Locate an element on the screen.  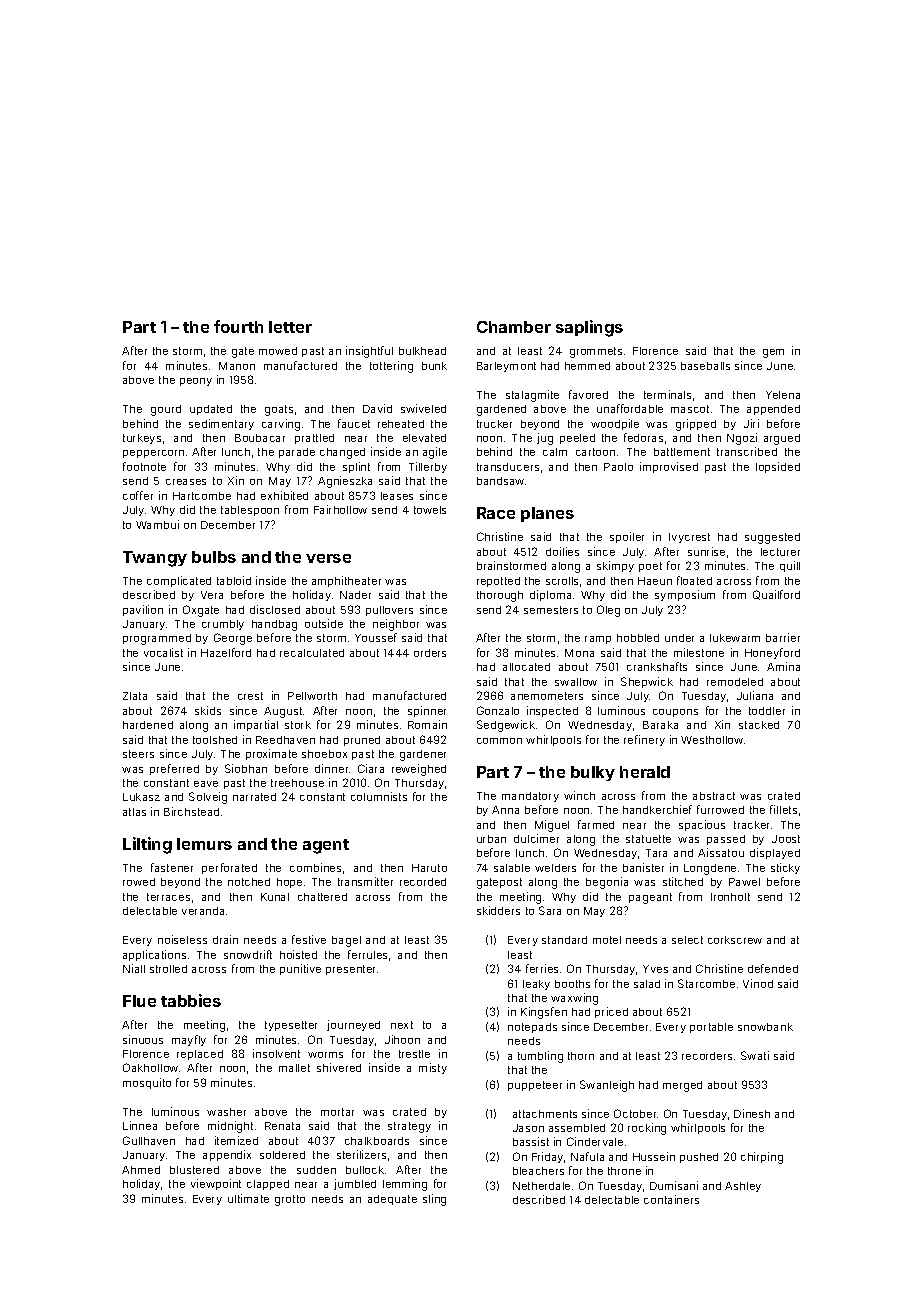
leaky is located at coordinates (536, 985).
